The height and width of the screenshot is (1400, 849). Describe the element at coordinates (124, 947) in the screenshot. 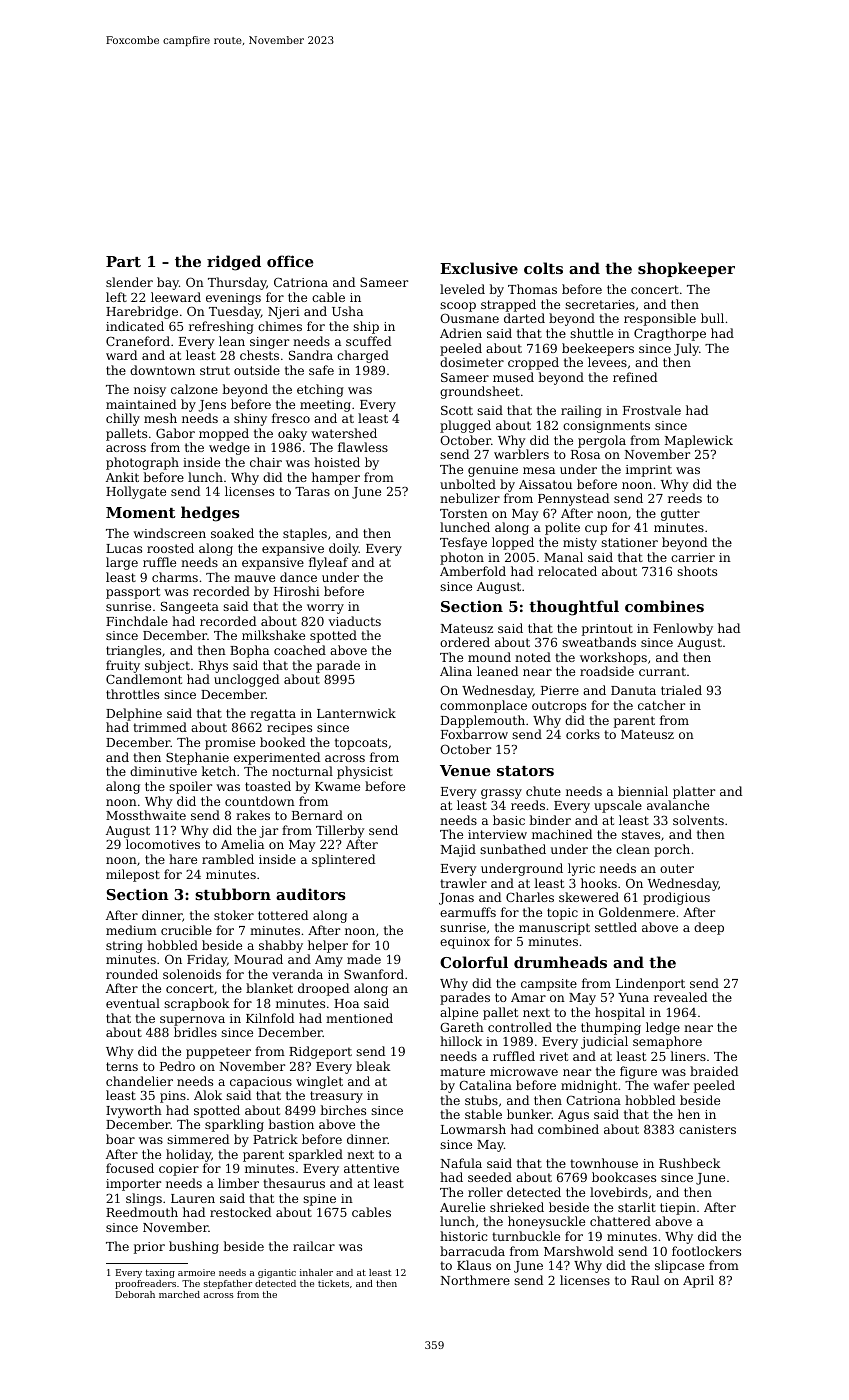

I see `string` at that location.
